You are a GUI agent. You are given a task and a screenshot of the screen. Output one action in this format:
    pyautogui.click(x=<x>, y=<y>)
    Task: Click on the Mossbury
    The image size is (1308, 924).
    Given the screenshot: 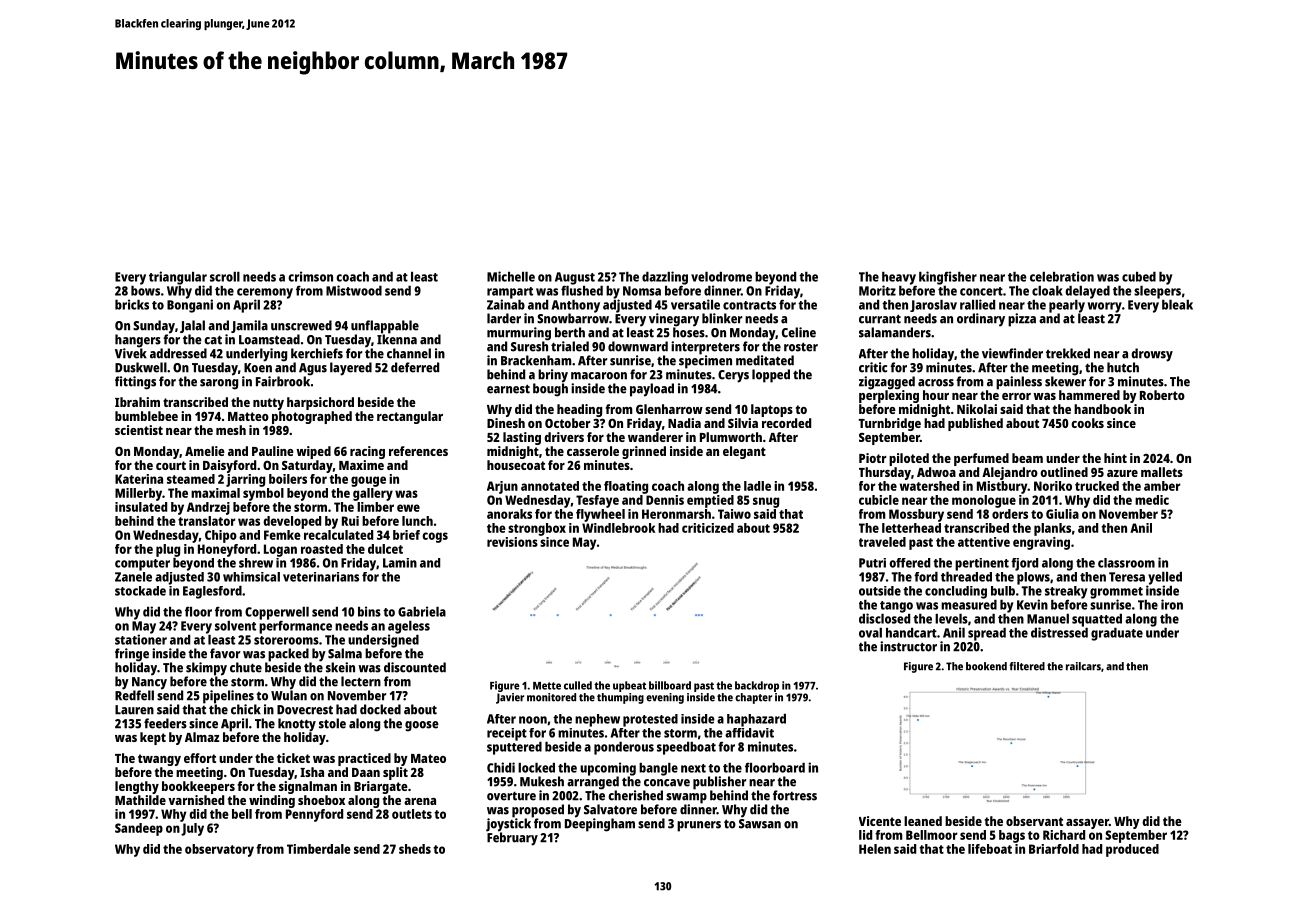 What is the action you would take?
    pyautogui.click(x=916, y=515)
